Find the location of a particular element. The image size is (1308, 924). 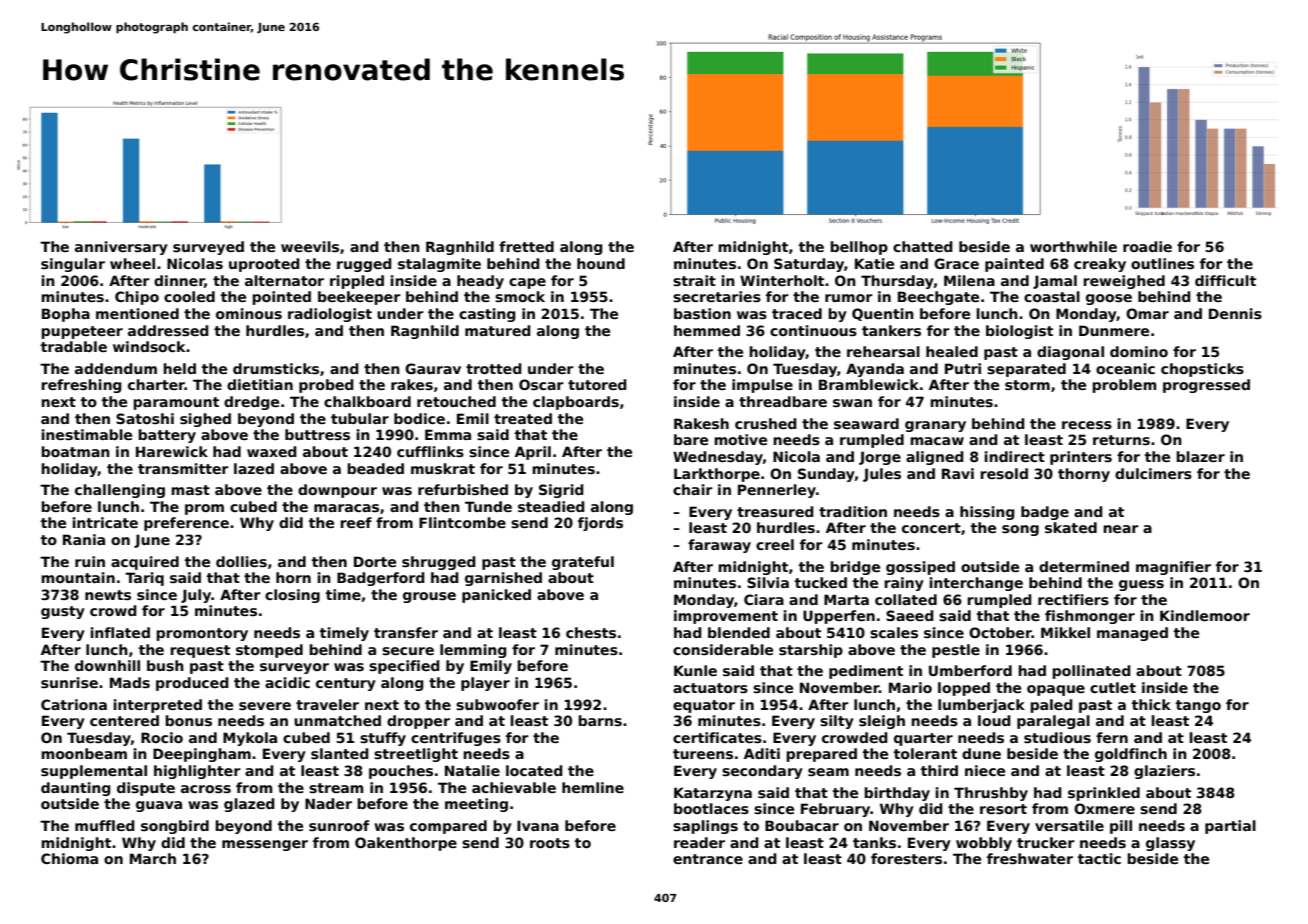

messenger is located at coordinates (265, 845).
